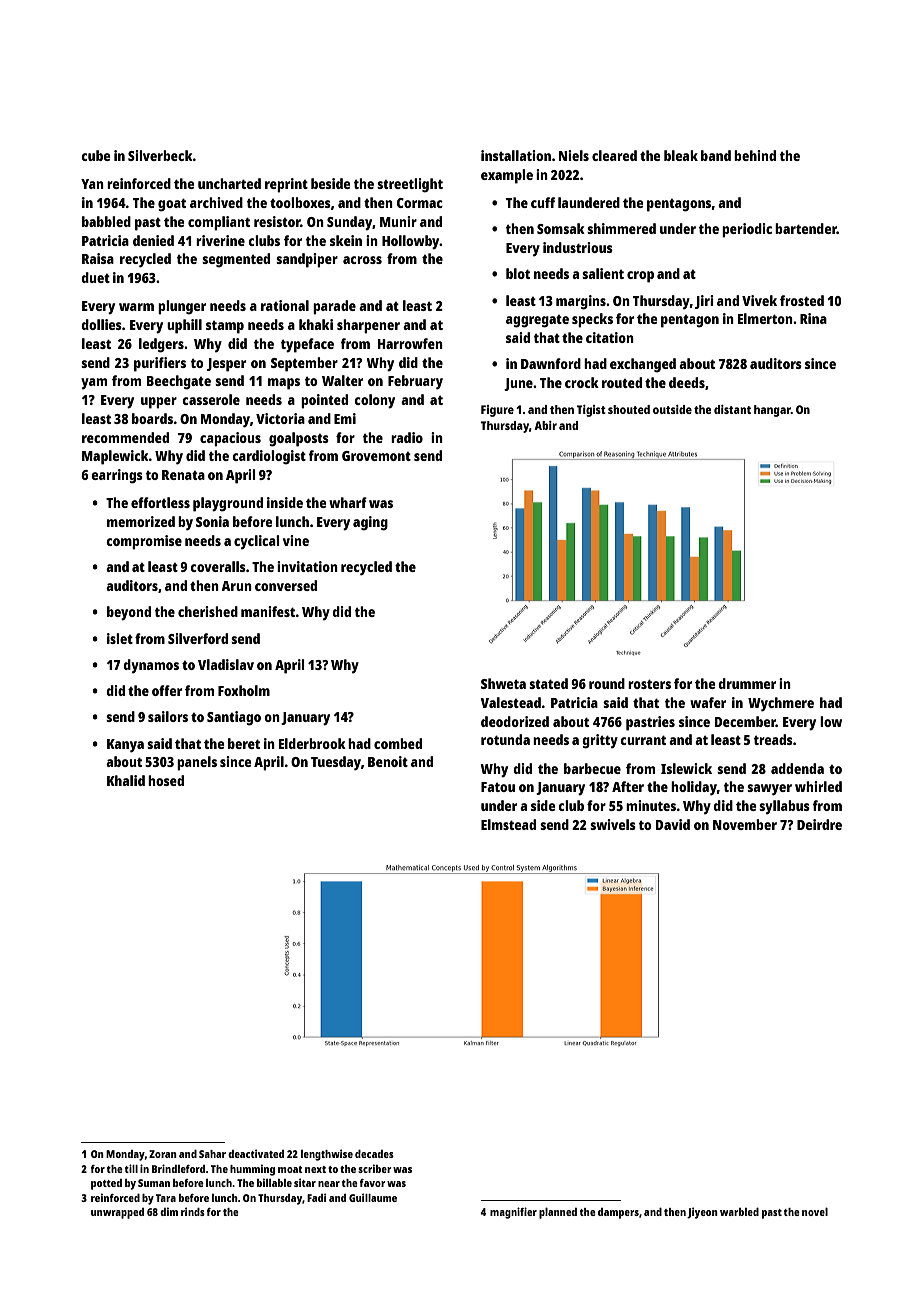 This screenshot has height=1314, width=924. I want to click on Elderbrook, so click(312, 743).
